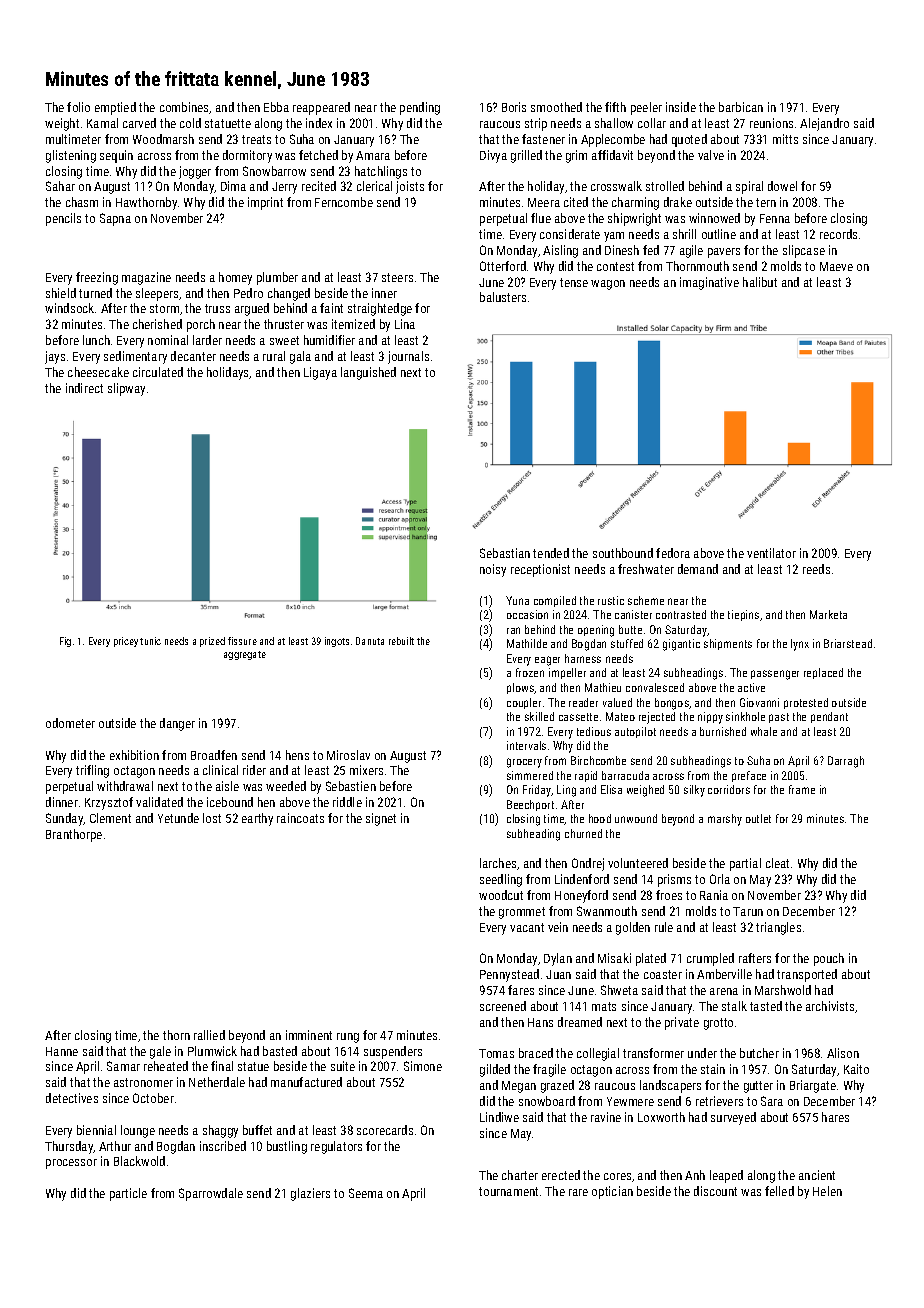 Image resolution: width=924 pixels, height=1308 pixels. What do you see at coordinates (646, 569) in the document?
I see `freshwater` at bounding box center [646, 569].
